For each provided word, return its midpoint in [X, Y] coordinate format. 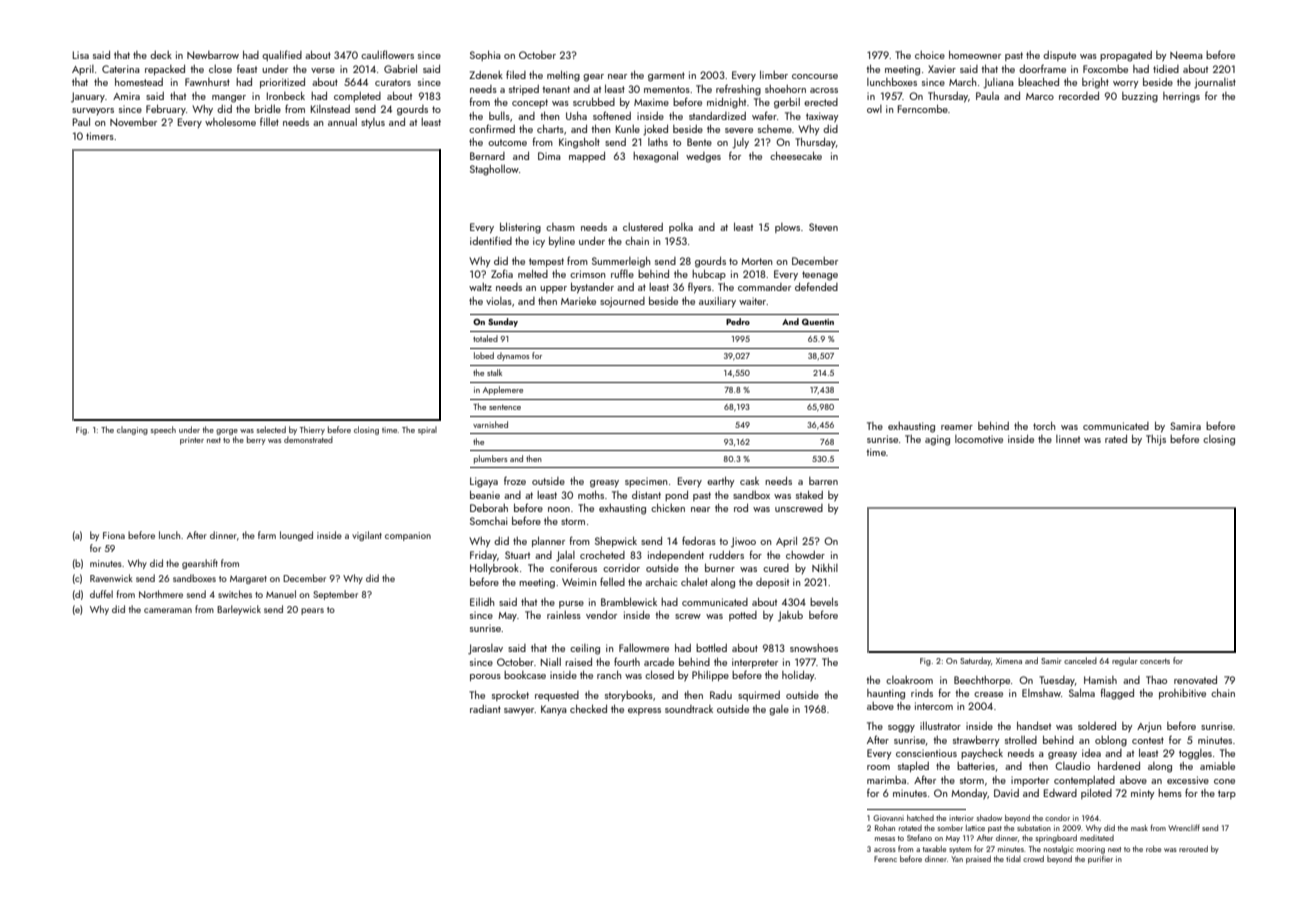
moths [591, 495]
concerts [1155, 661]
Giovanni [888, 818]
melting [563, 76]
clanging [132, 430]
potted [743, 616]
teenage [820, 276]
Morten [756, 261]
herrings [1181, 97]
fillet [269, 121]
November [133, 122]
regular [1125, 661]
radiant [485, 709]
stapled [913, 766]
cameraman [168, 610]
